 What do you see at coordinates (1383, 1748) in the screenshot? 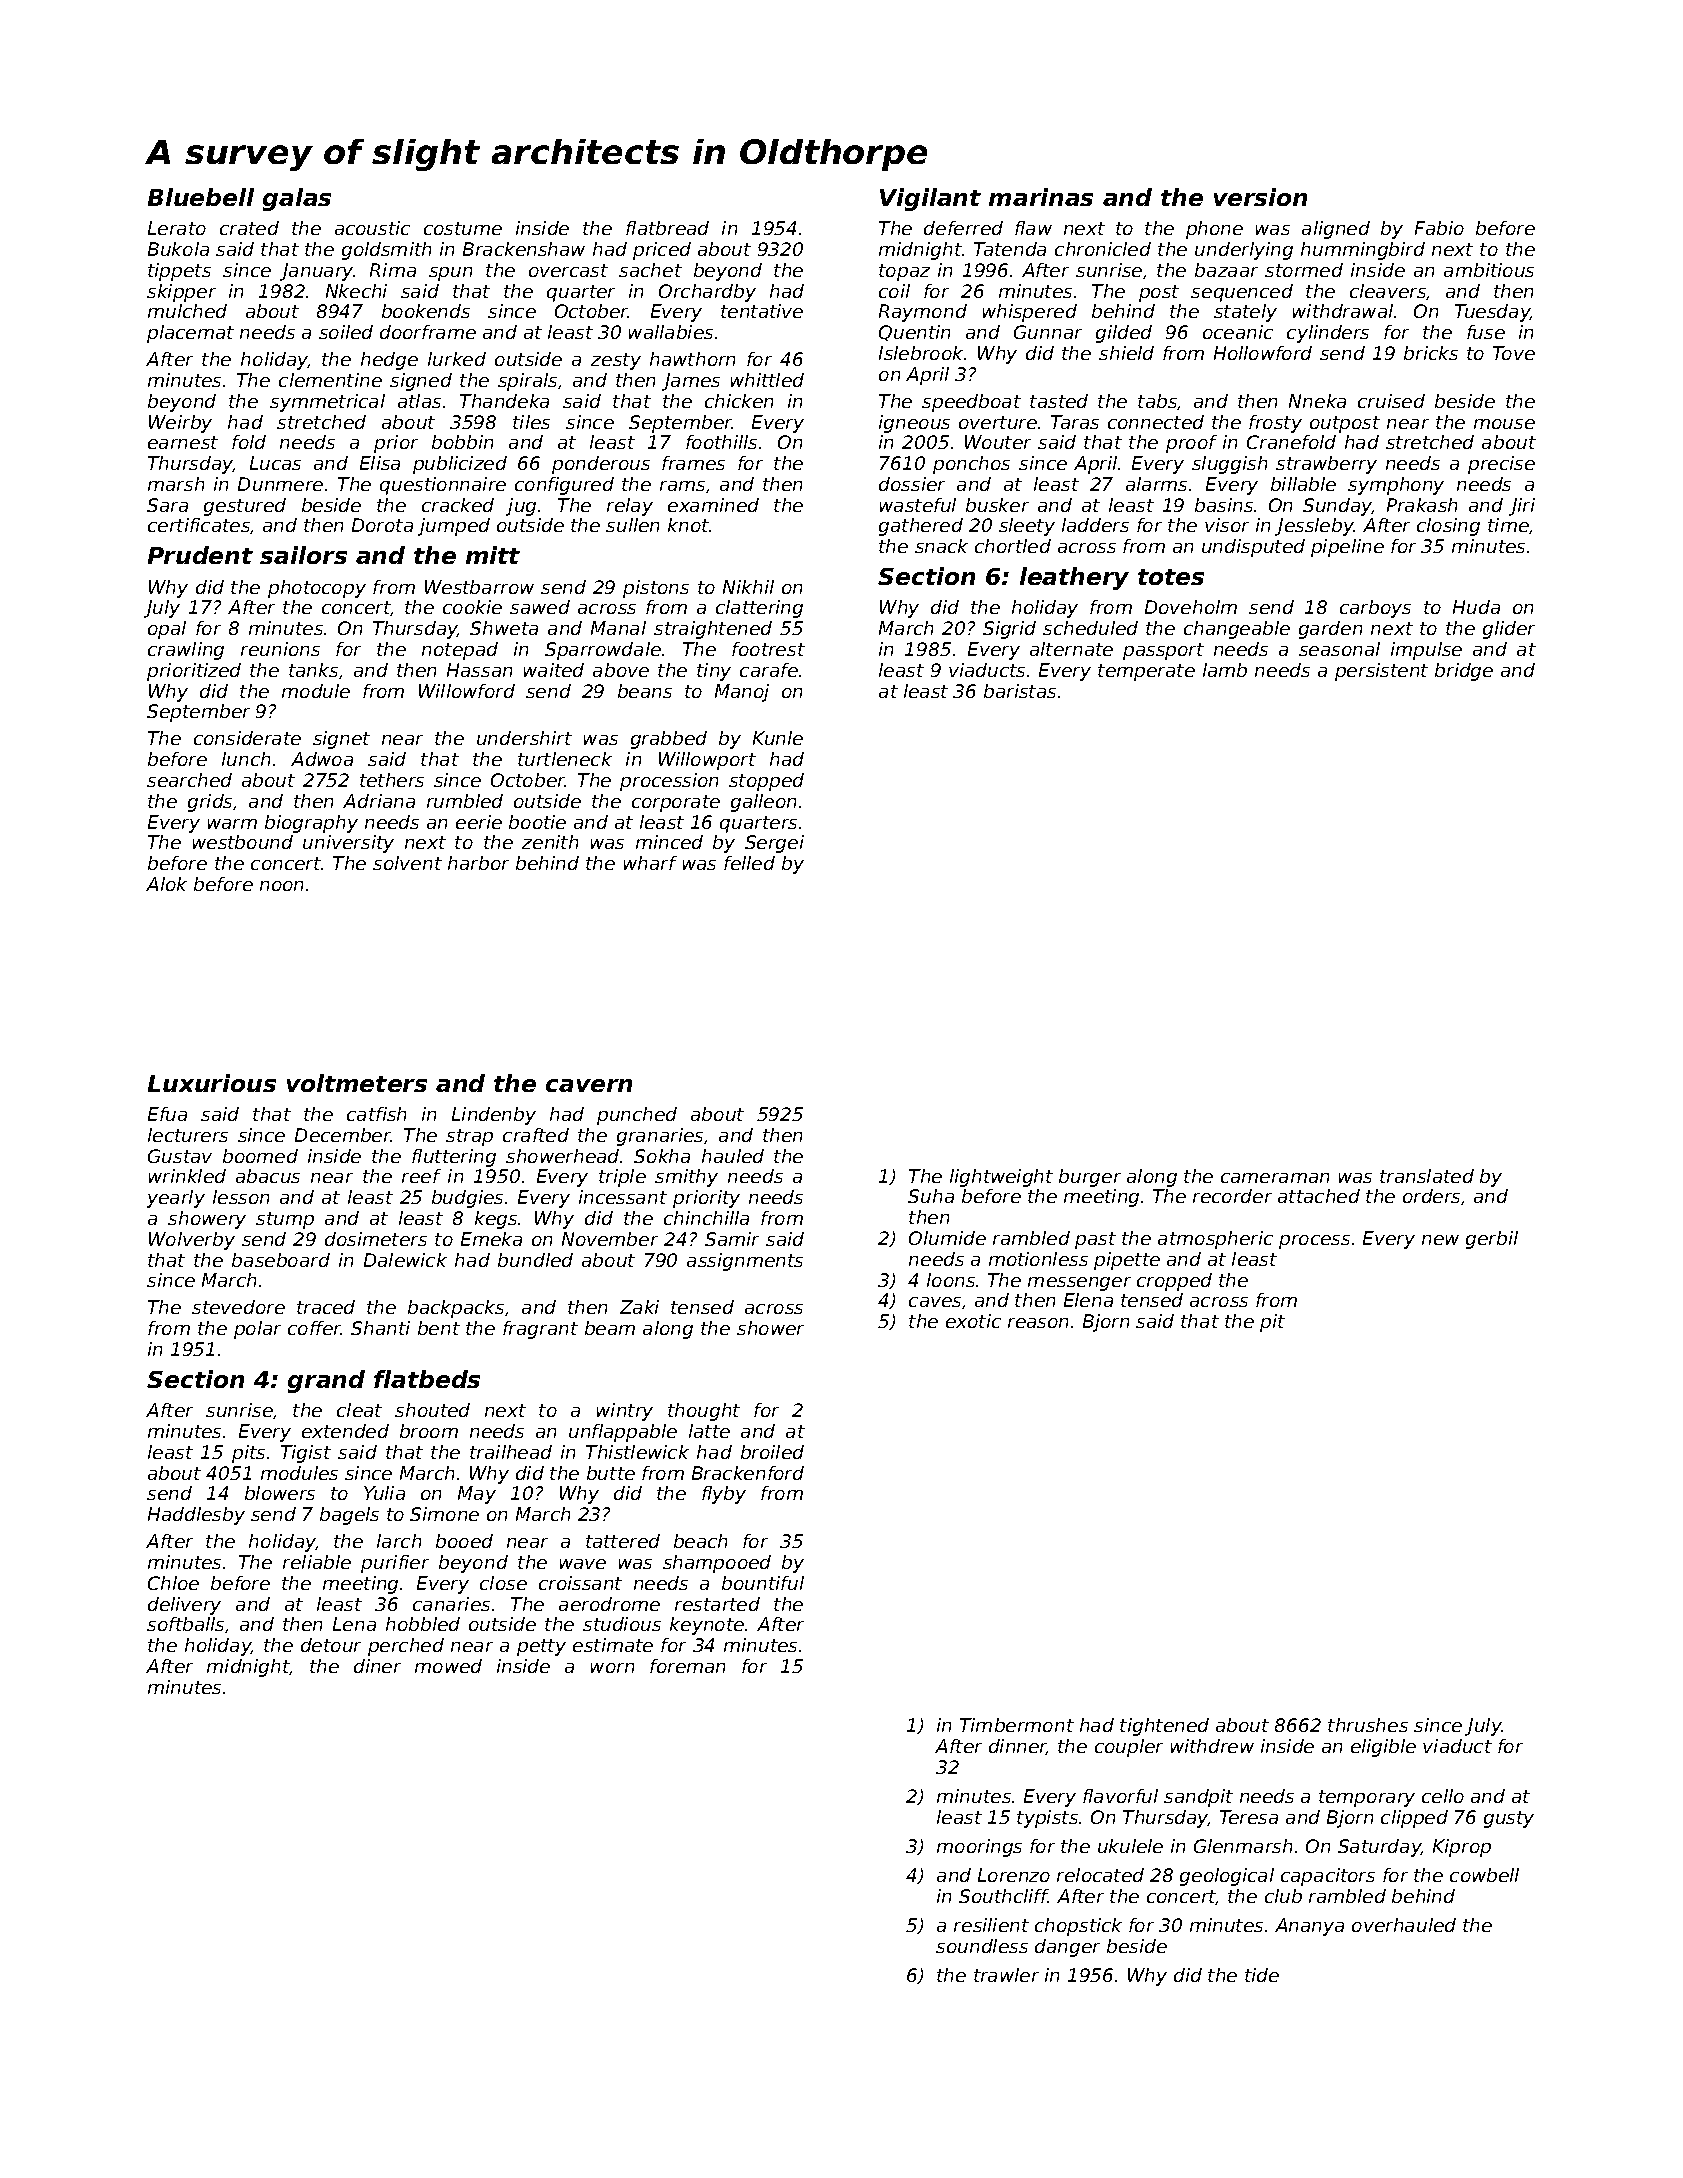
I see `eligible` at bounding box center [1383, 1748].
